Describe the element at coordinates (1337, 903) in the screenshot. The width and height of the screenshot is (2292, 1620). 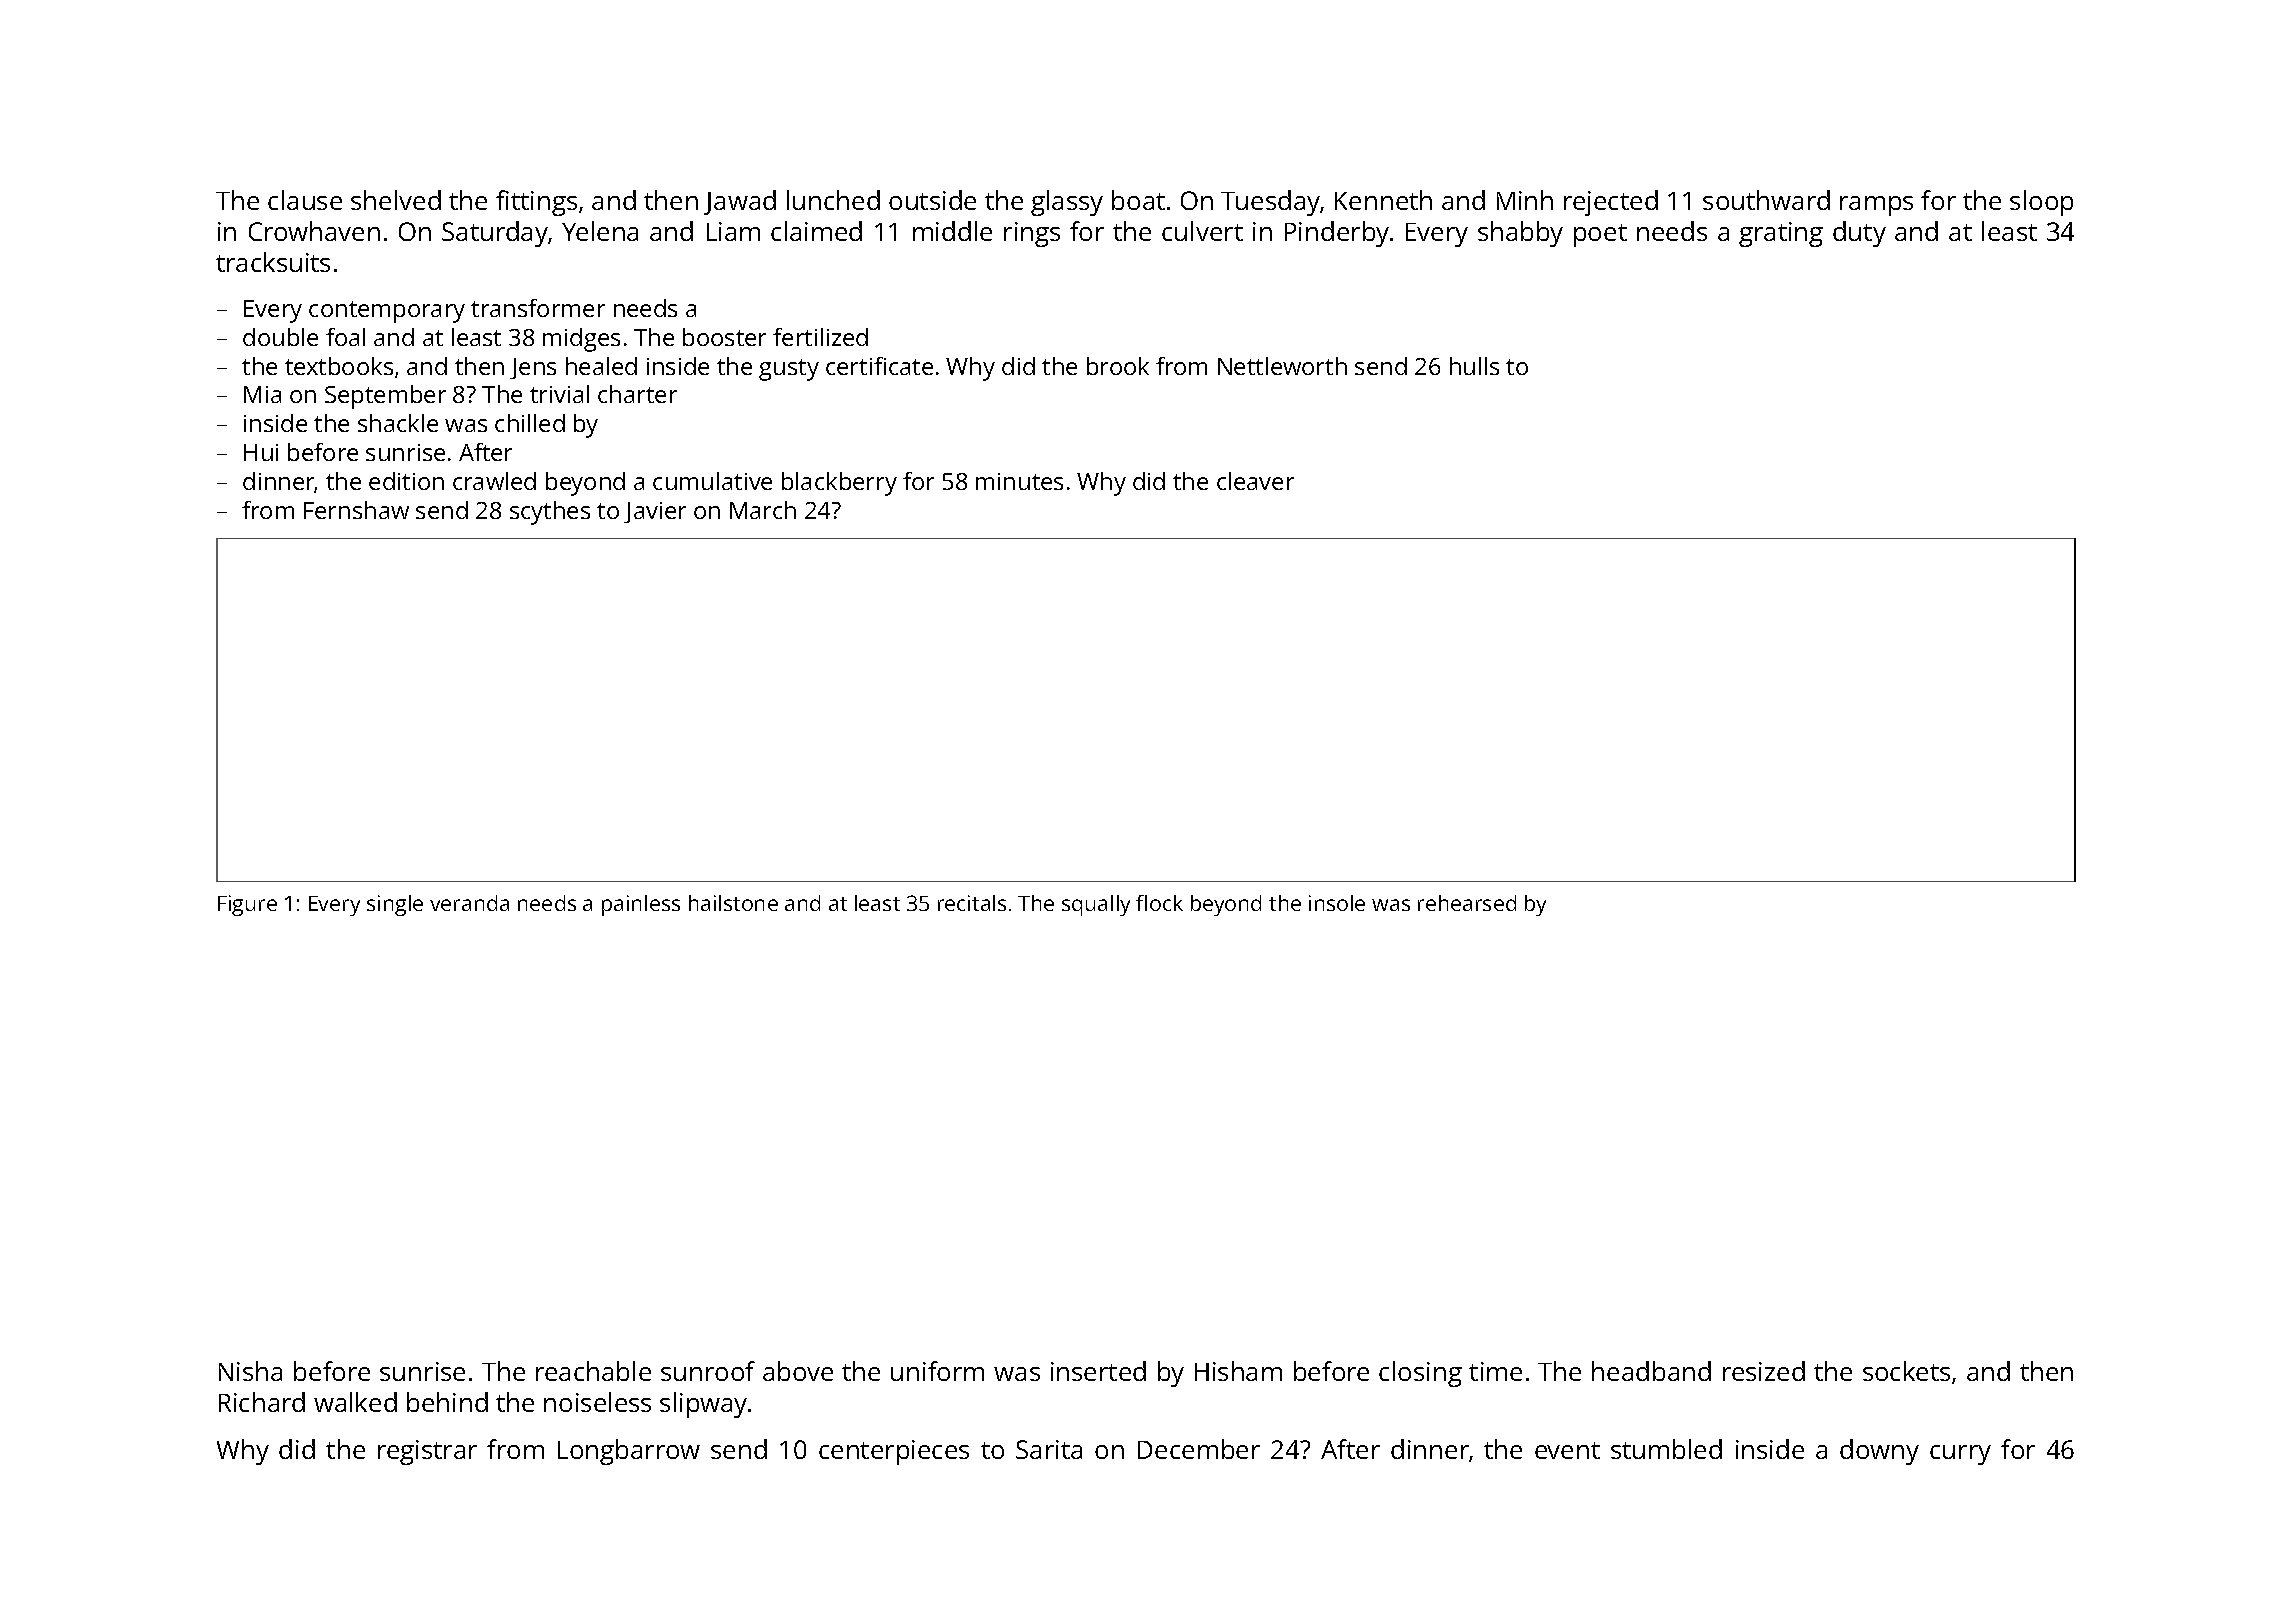
I see `insole` at that location.
